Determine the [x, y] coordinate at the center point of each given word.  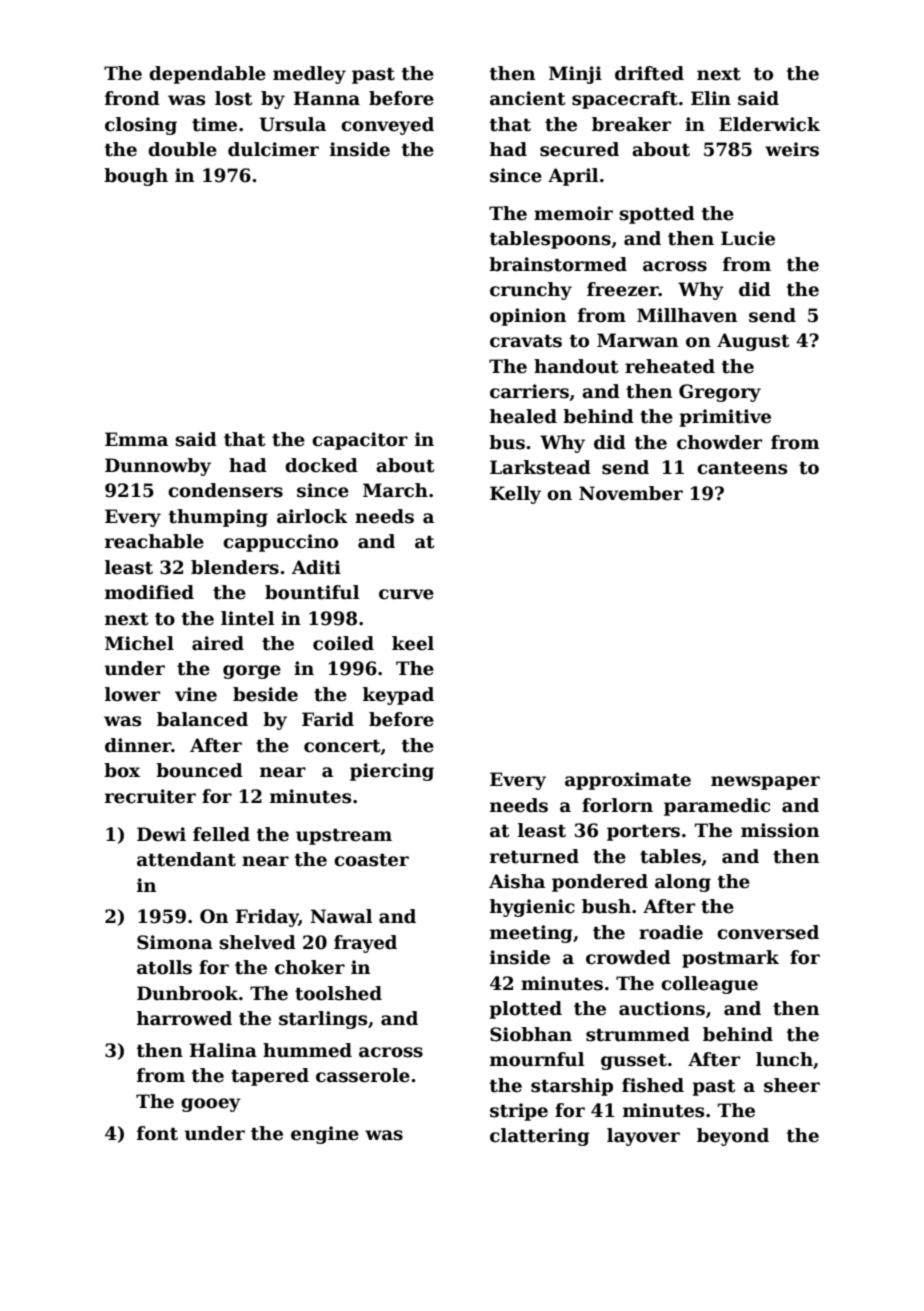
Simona [175, 942]
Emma [136, 439]
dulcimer [273, 149]
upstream [344, 837]
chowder [719, 442]
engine [325, 1135]
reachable [154, 541]
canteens [742, 468]
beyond [733, 1137]
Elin [711, 98]
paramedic [717, 807]
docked [321, 465]
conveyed [387, 126]
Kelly [515, 495]
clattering [540, 1137]
